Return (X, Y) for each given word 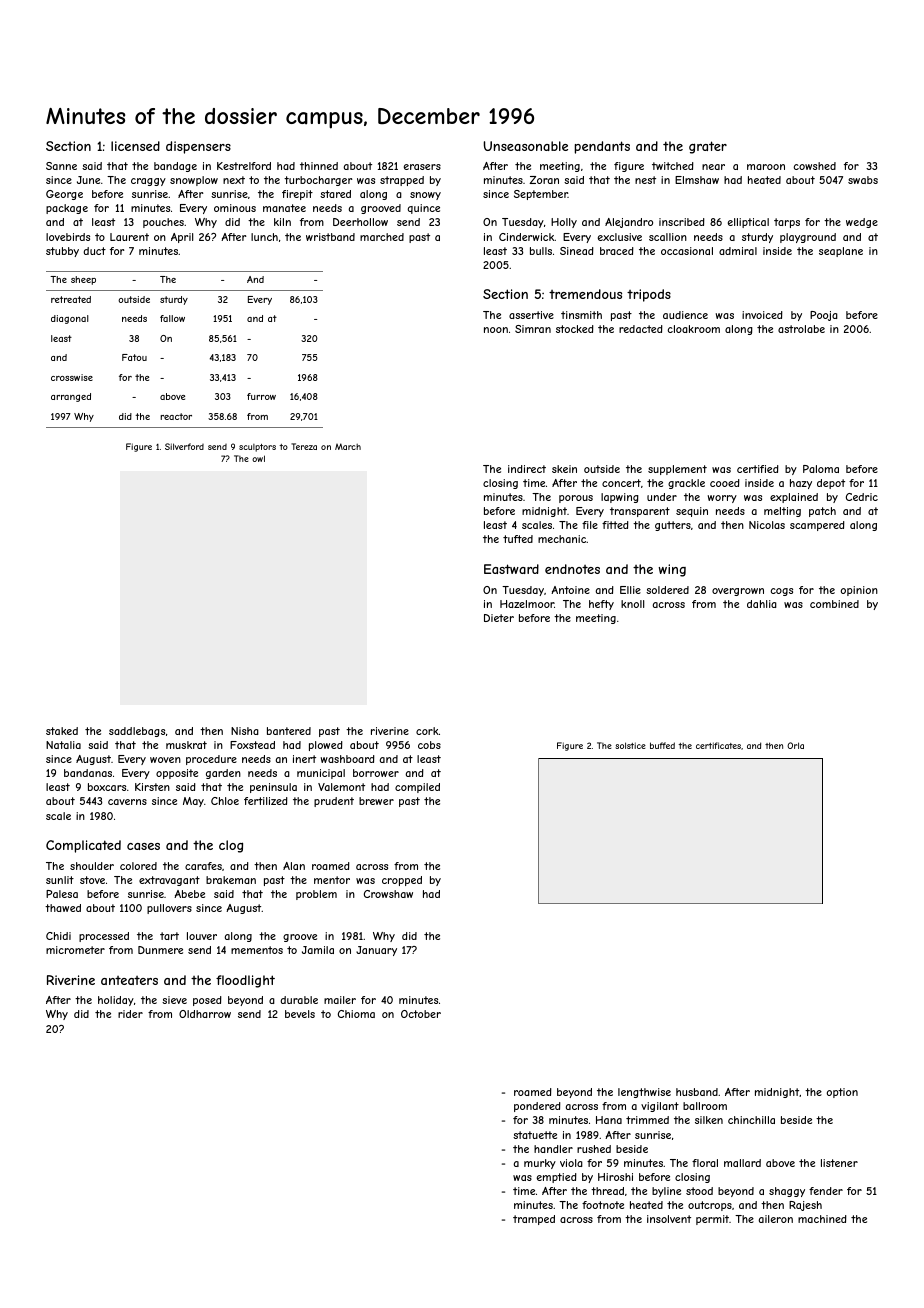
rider (130, 1014)
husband (697, 1092)
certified (758, 469)
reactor (176, 416)
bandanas (88, 773)
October (421, 1014)
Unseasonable (526, 146)
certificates (718, 745)
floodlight (245, 981)
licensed (135, 146)
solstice (630, 745)
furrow (261, 396)
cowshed (814, 166)
